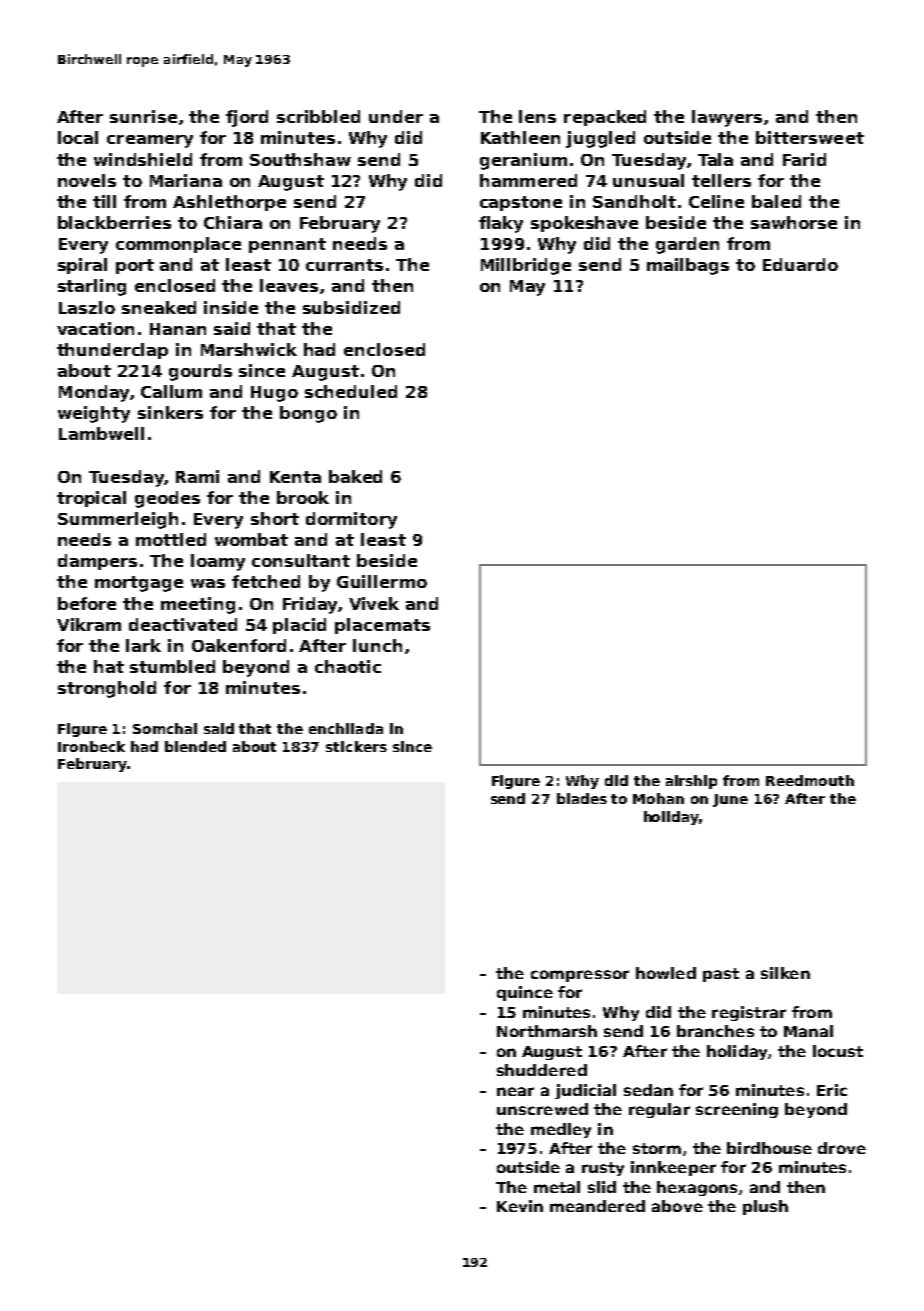 This image has width=924, height=1311. I want to click on local, so click(78, 137).
